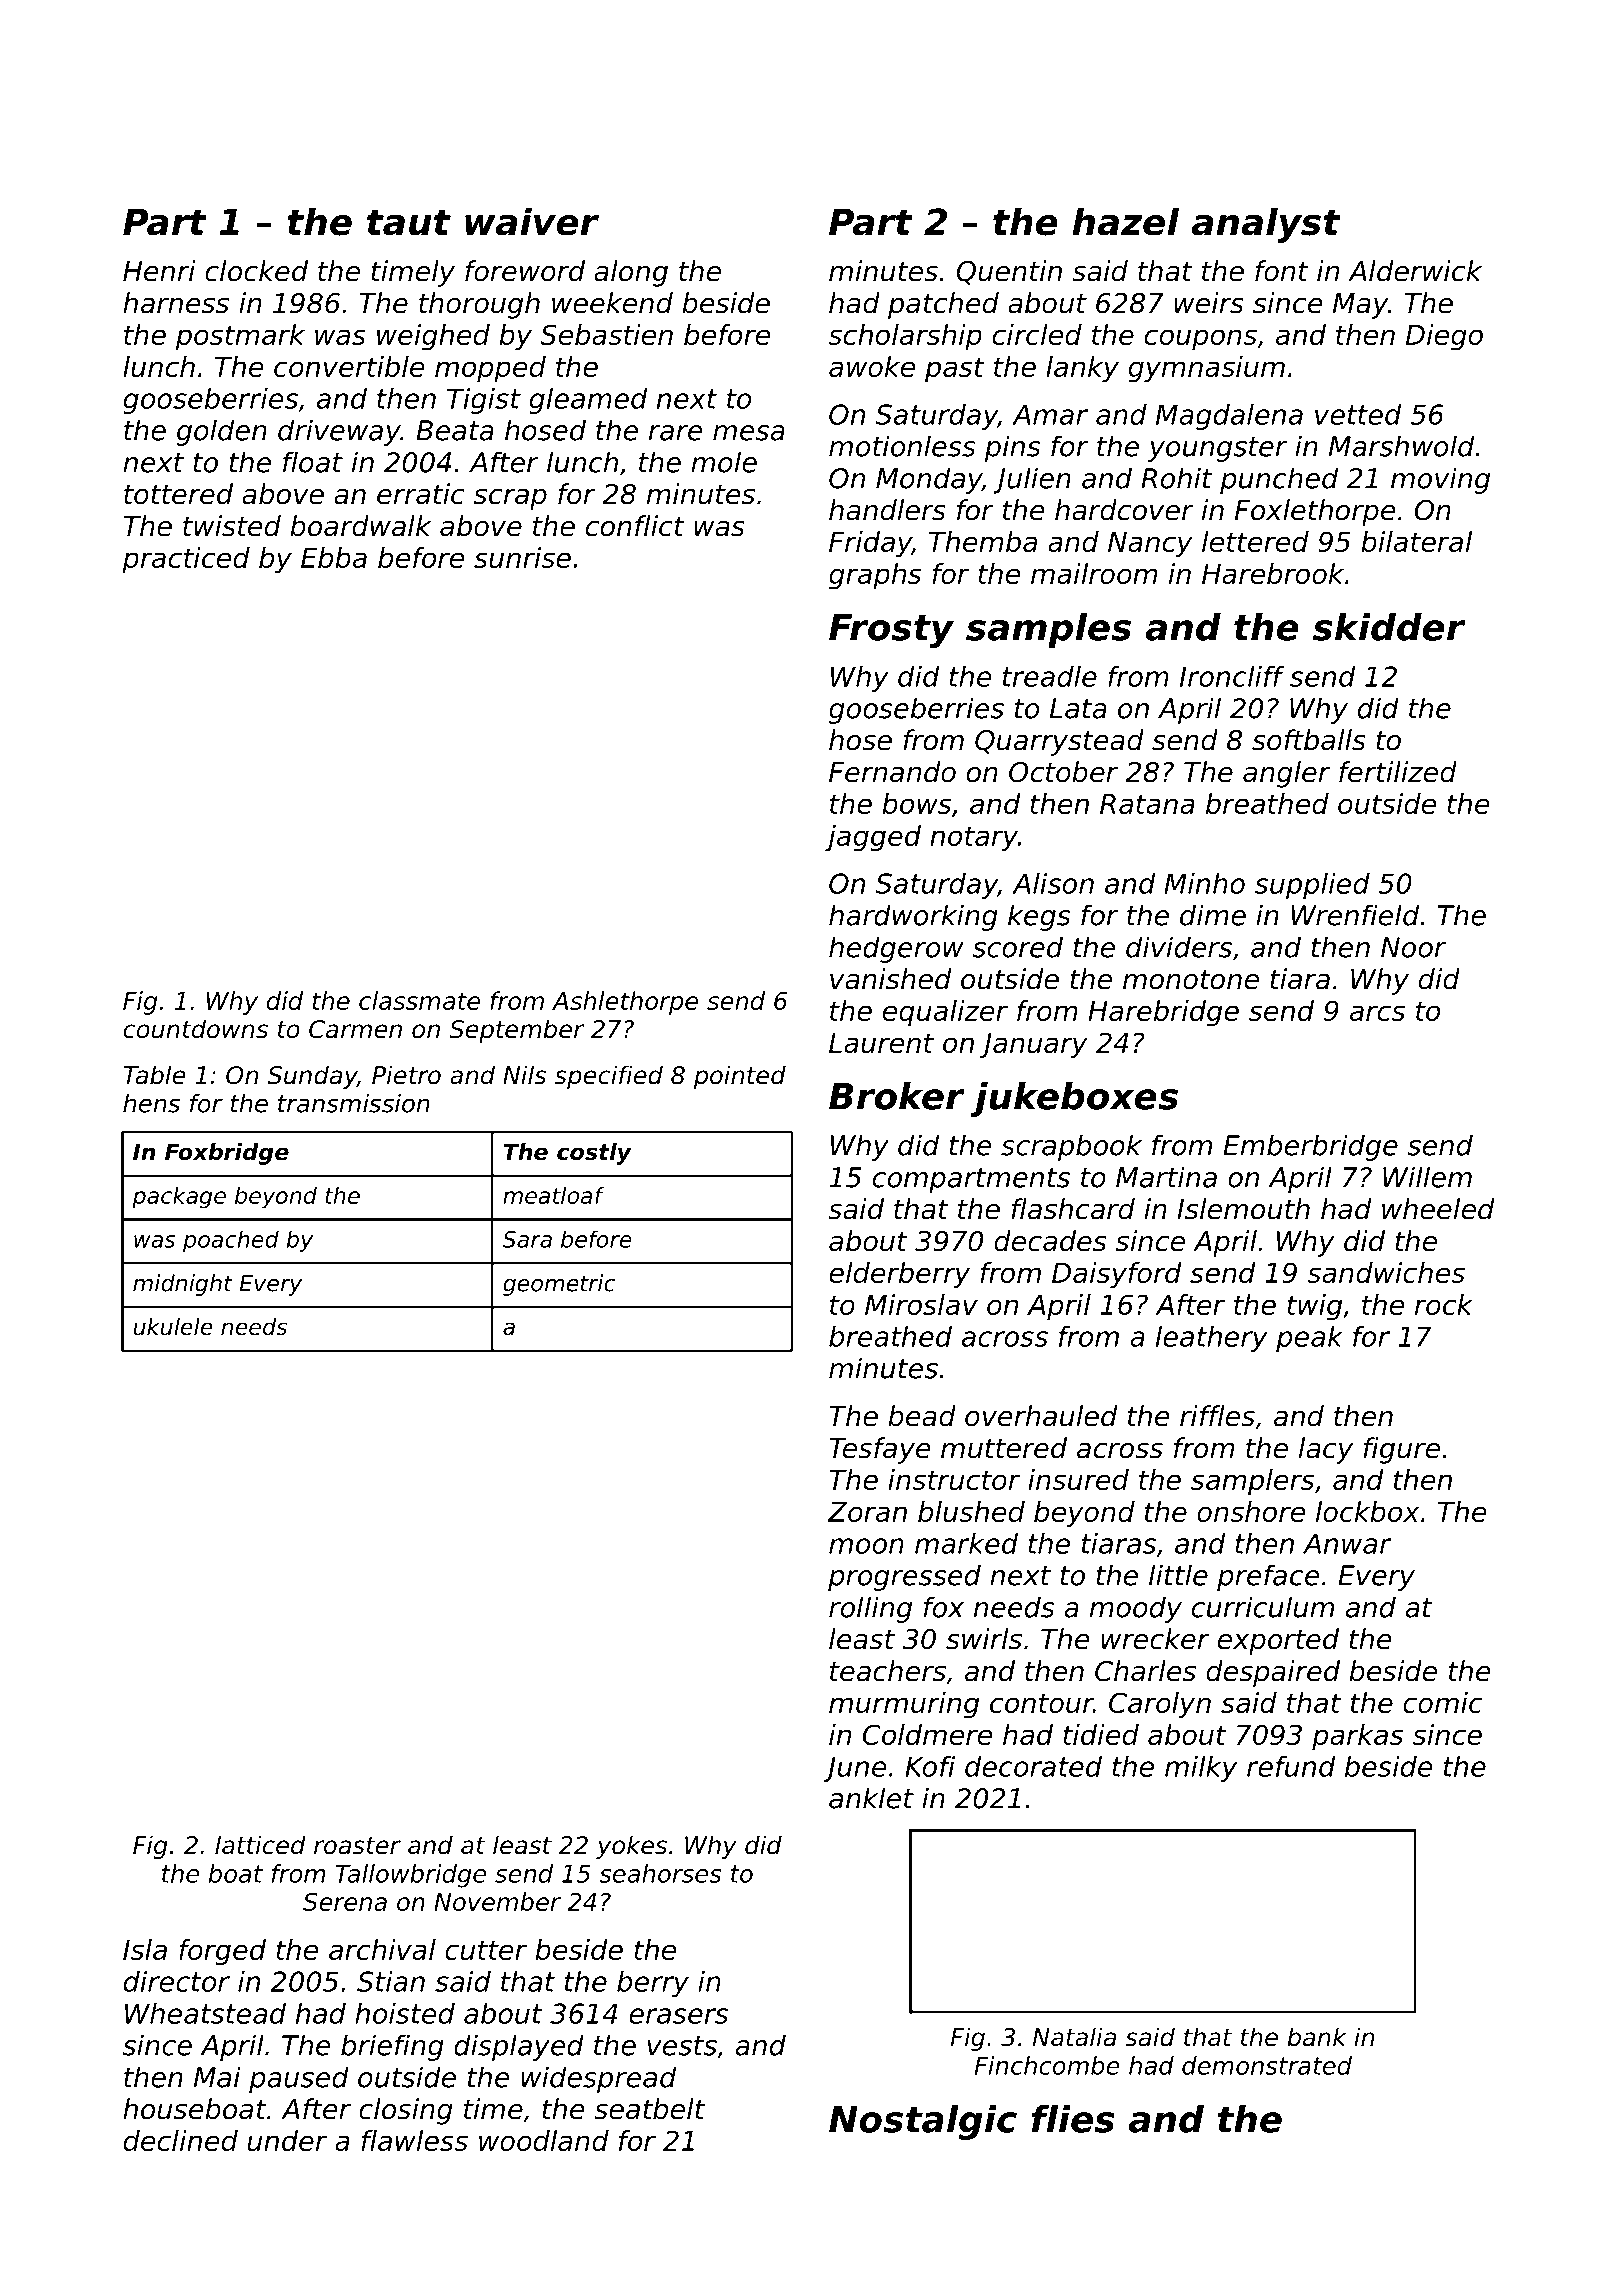 The height and width of the screenshot is (2292, 1620). Describe the element at coordinates (176, 303) in the screenshot. I see `harness` at that location.
